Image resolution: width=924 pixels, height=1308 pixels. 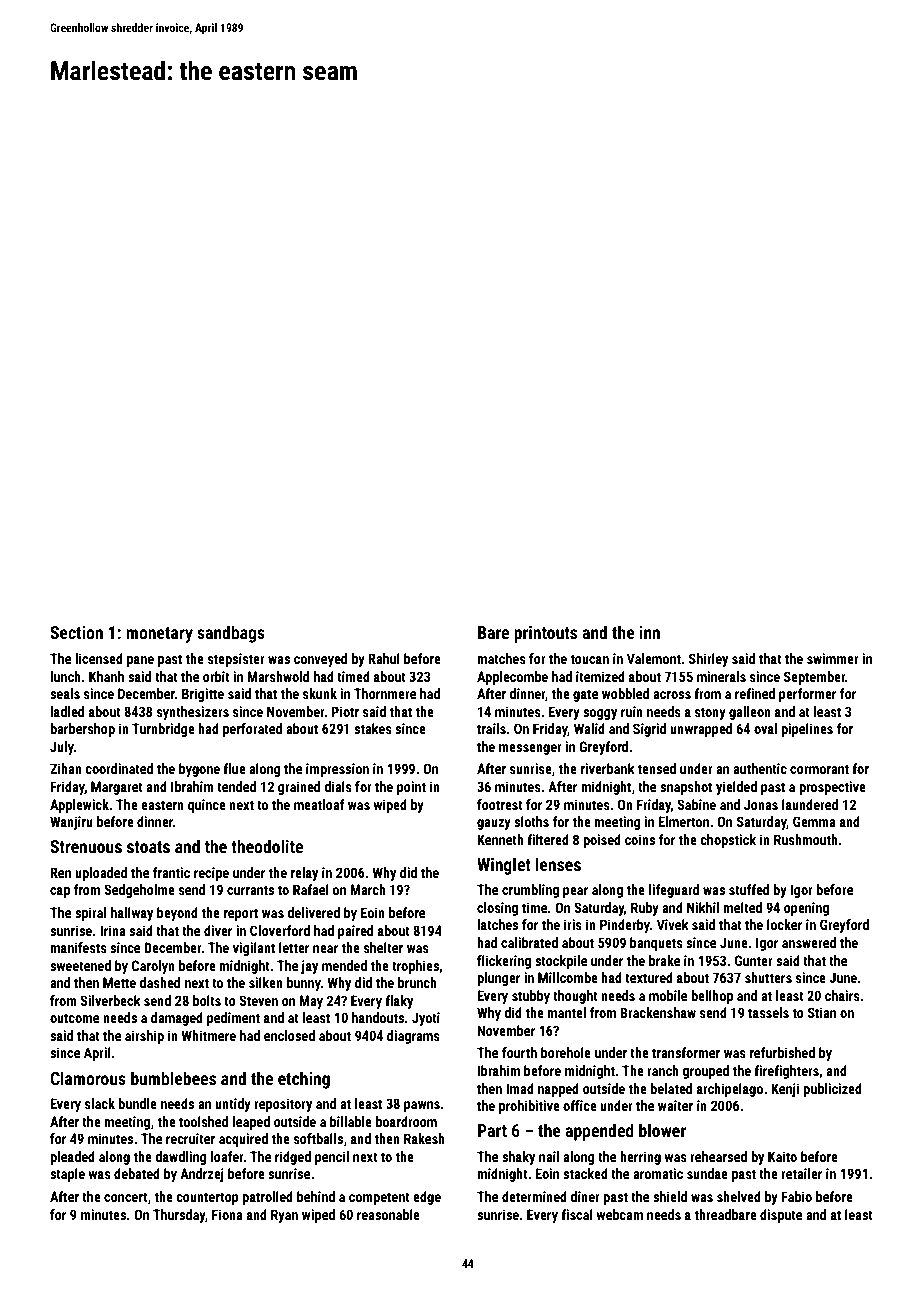 I want to click on swimmer, so click(x=833, y=658).
